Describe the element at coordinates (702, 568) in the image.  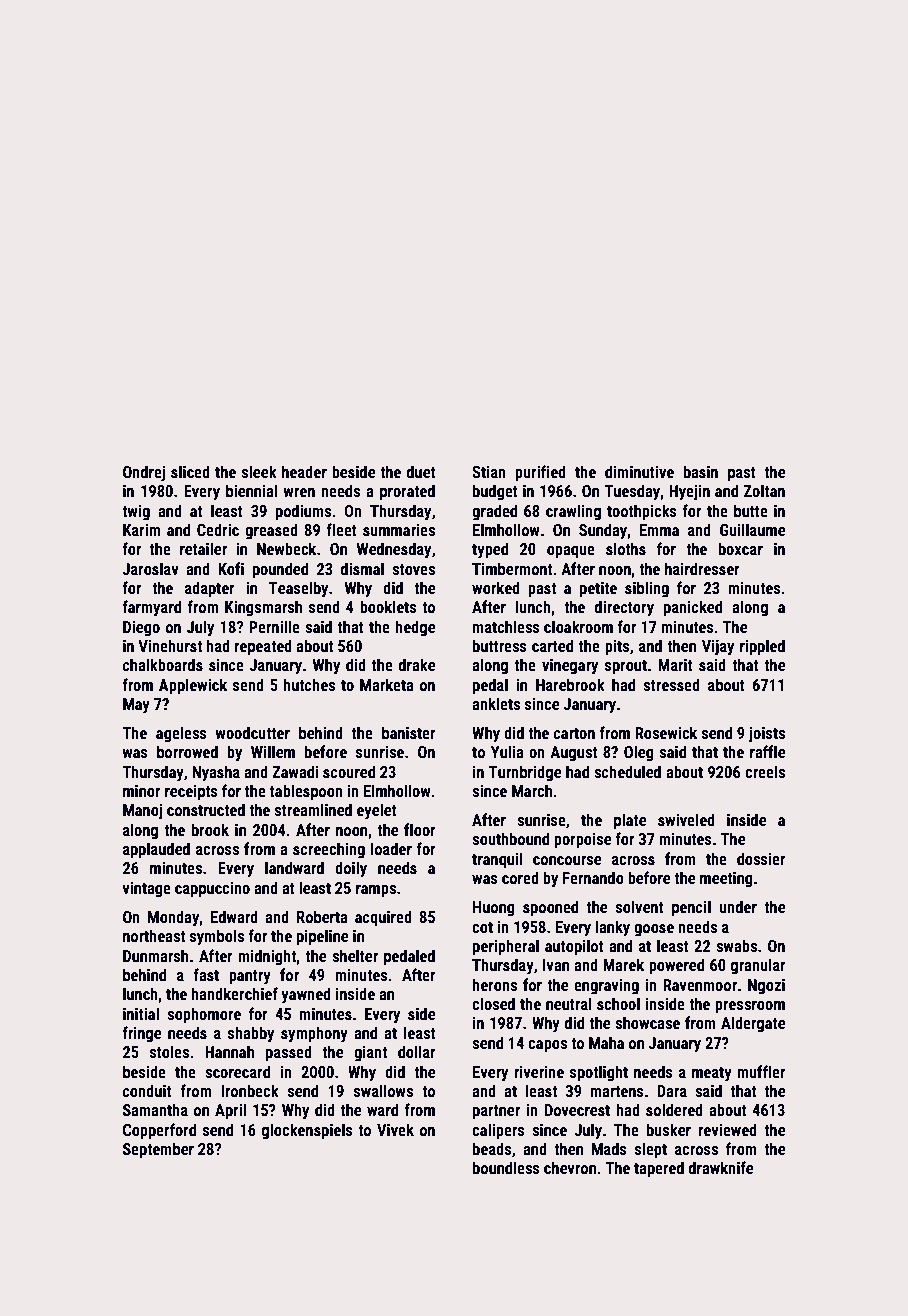
I see `hairdresser` at that location.
